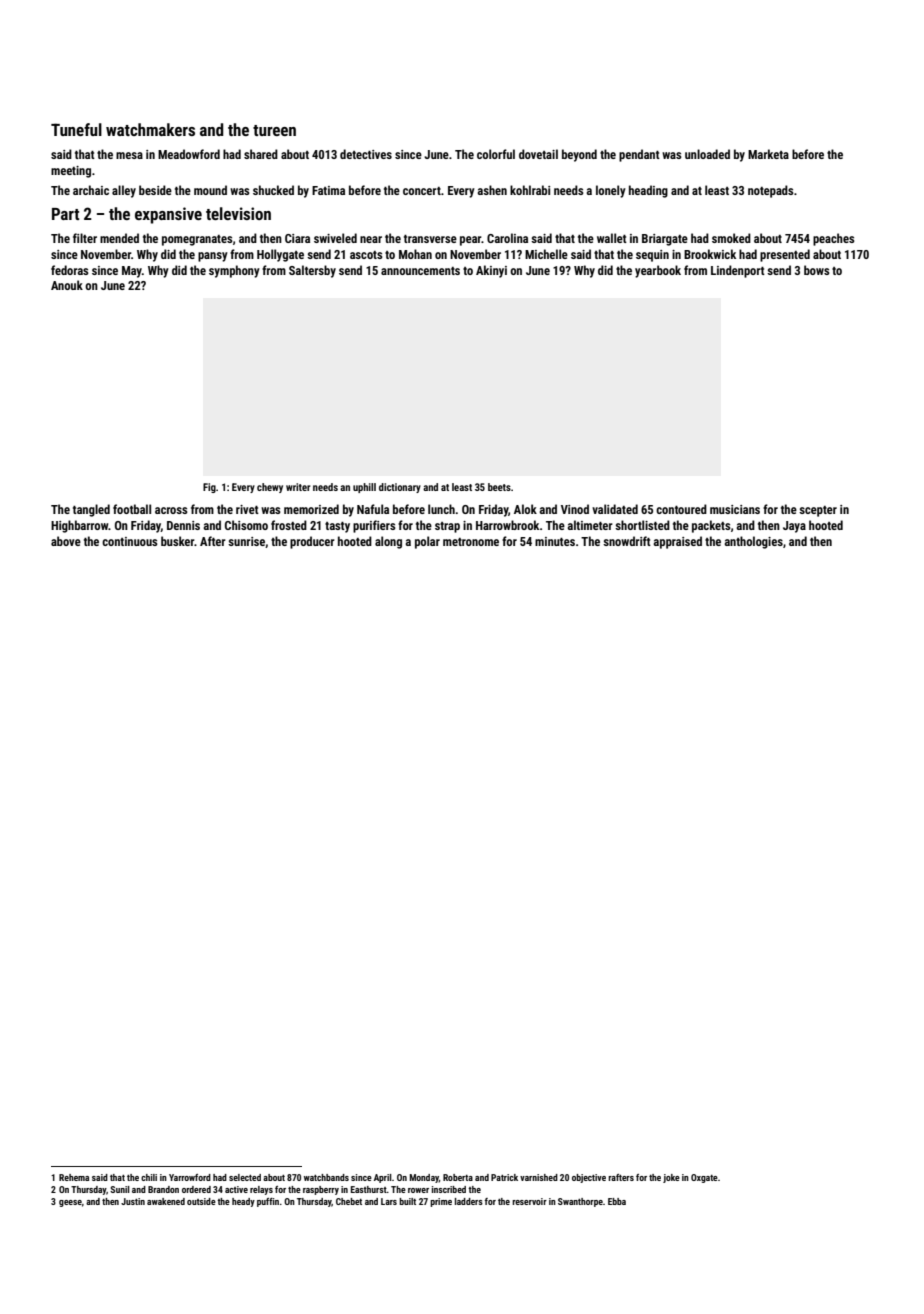 Image resolution: width=924 pixels, height=1314 pixels. I want to click on Akinyi, so click(491, 271).
